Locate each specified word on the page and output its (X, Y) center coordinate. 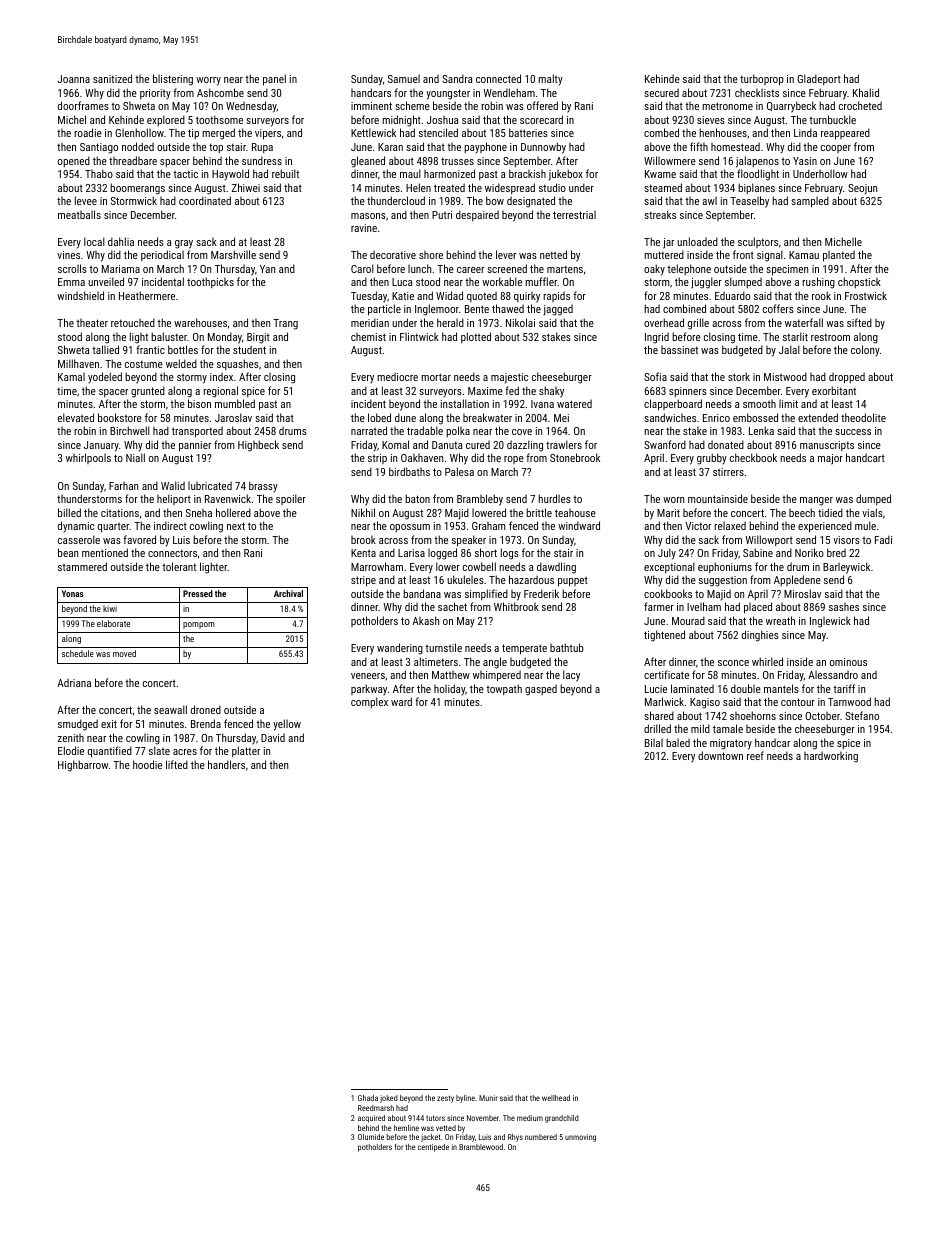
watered (574, 403)
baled (678, 742)
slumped (743, 282)
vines (68, 255)
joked (389, 1099)
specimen (787, 270)
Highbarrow (83, 766)
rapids (556, 296)
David (273, 737)
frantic (150, 349)
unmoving (580, 1138)
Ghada (368, 1098)
